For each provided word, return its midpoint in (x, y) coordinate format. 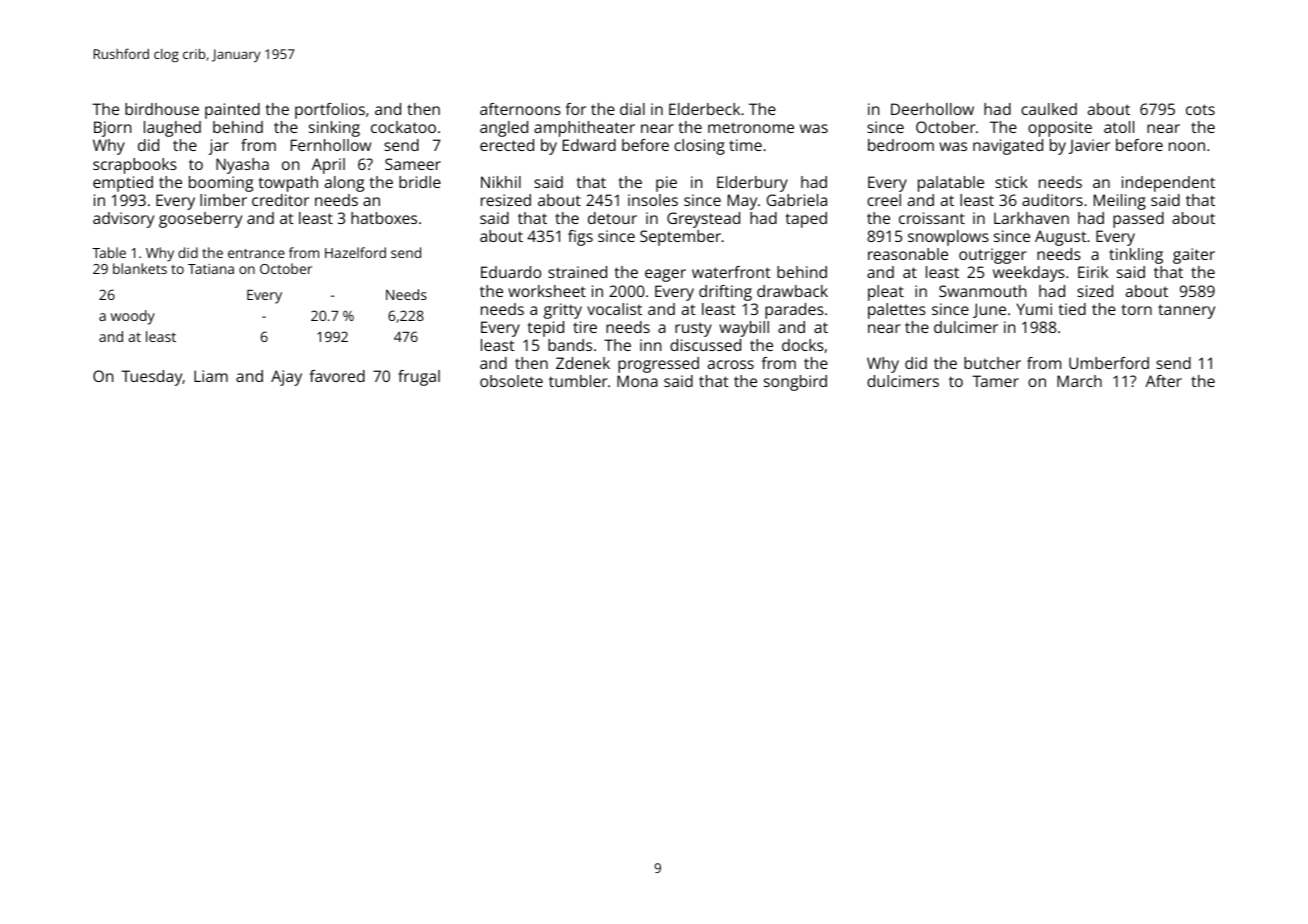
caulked (1049, 109)
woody (133, 317)
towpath (288, 184)
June (989, 310)
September (680, 238)
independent (1168, 184)
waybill (744, 329)
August (1061, 238)
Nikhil (501, 182)
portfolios (330, 111)
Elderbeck (704, 109)
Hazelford (355, 252)
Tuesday (152, 378)
